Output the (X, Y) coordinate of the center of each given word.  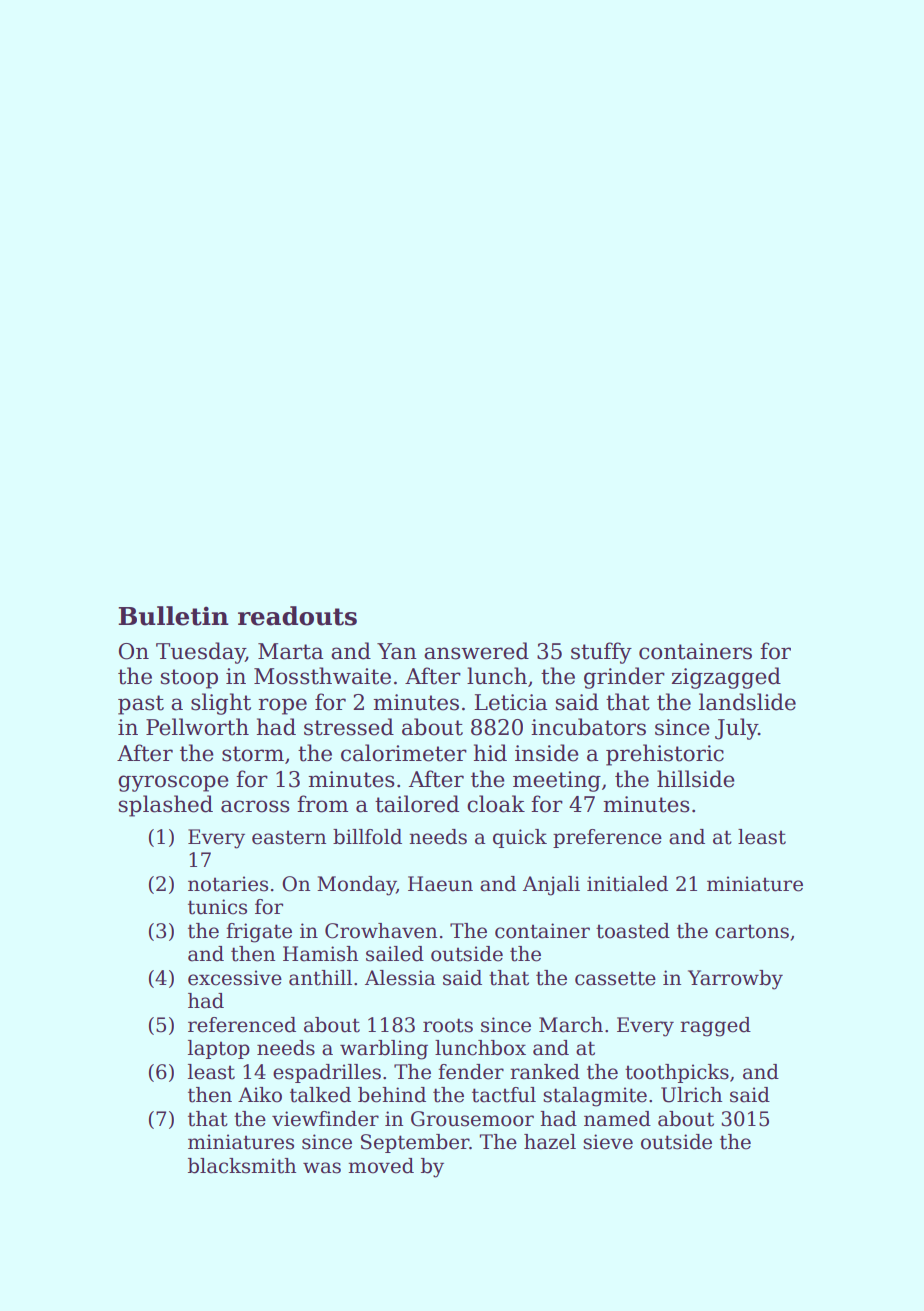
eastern (289, 837)
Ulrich (691, 1095)
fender (471, 1072)
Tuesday (201, 653)
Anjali (551, 886)
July (736, 729)
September (415, 1143)
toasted (633, 931)
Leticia (510, 702)
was (322, 1168)
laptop (219, 1049)
